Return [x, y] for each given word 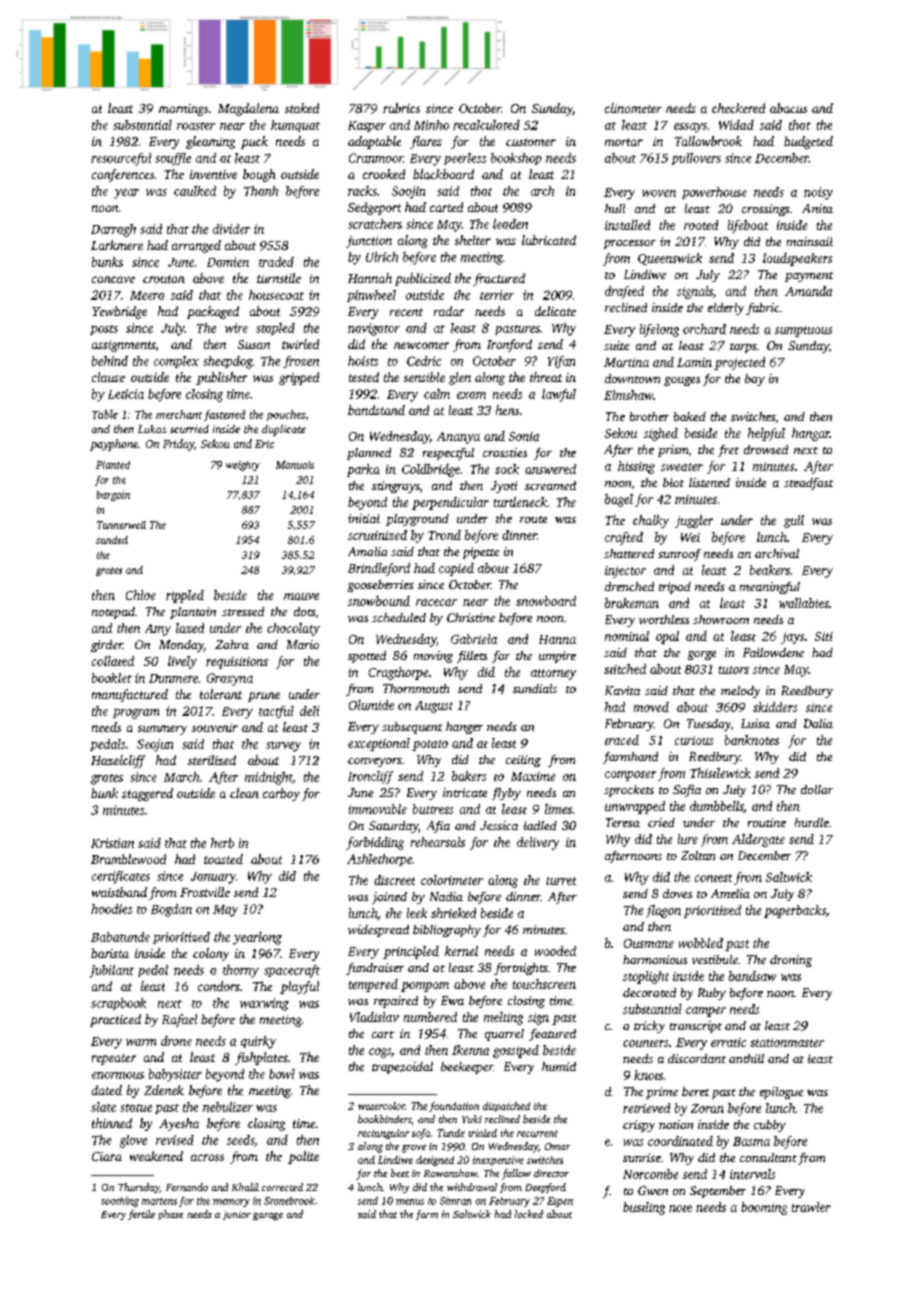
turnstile [279, 278]
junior [237, 1215]
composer [630, 776]
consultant [768, 1157]
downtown [632, 378]
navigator [374, 329]
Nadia [446, 896]
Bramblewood [128, 859]
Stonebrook [289, 1201]
